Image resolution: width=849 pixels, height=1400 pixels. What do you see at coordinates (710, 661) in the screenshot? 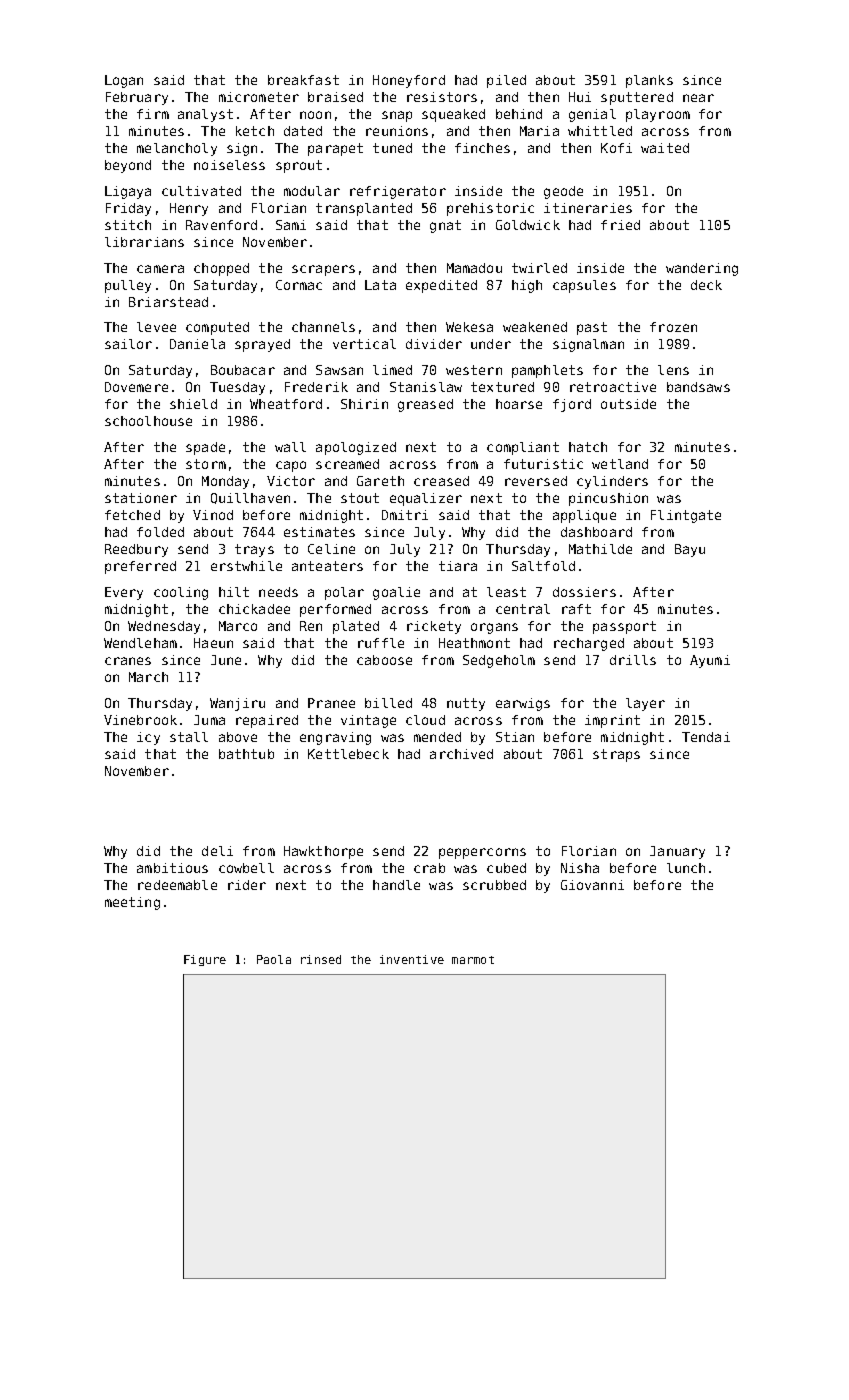
I see `Ayumi` at bounding box center [710, 661].
